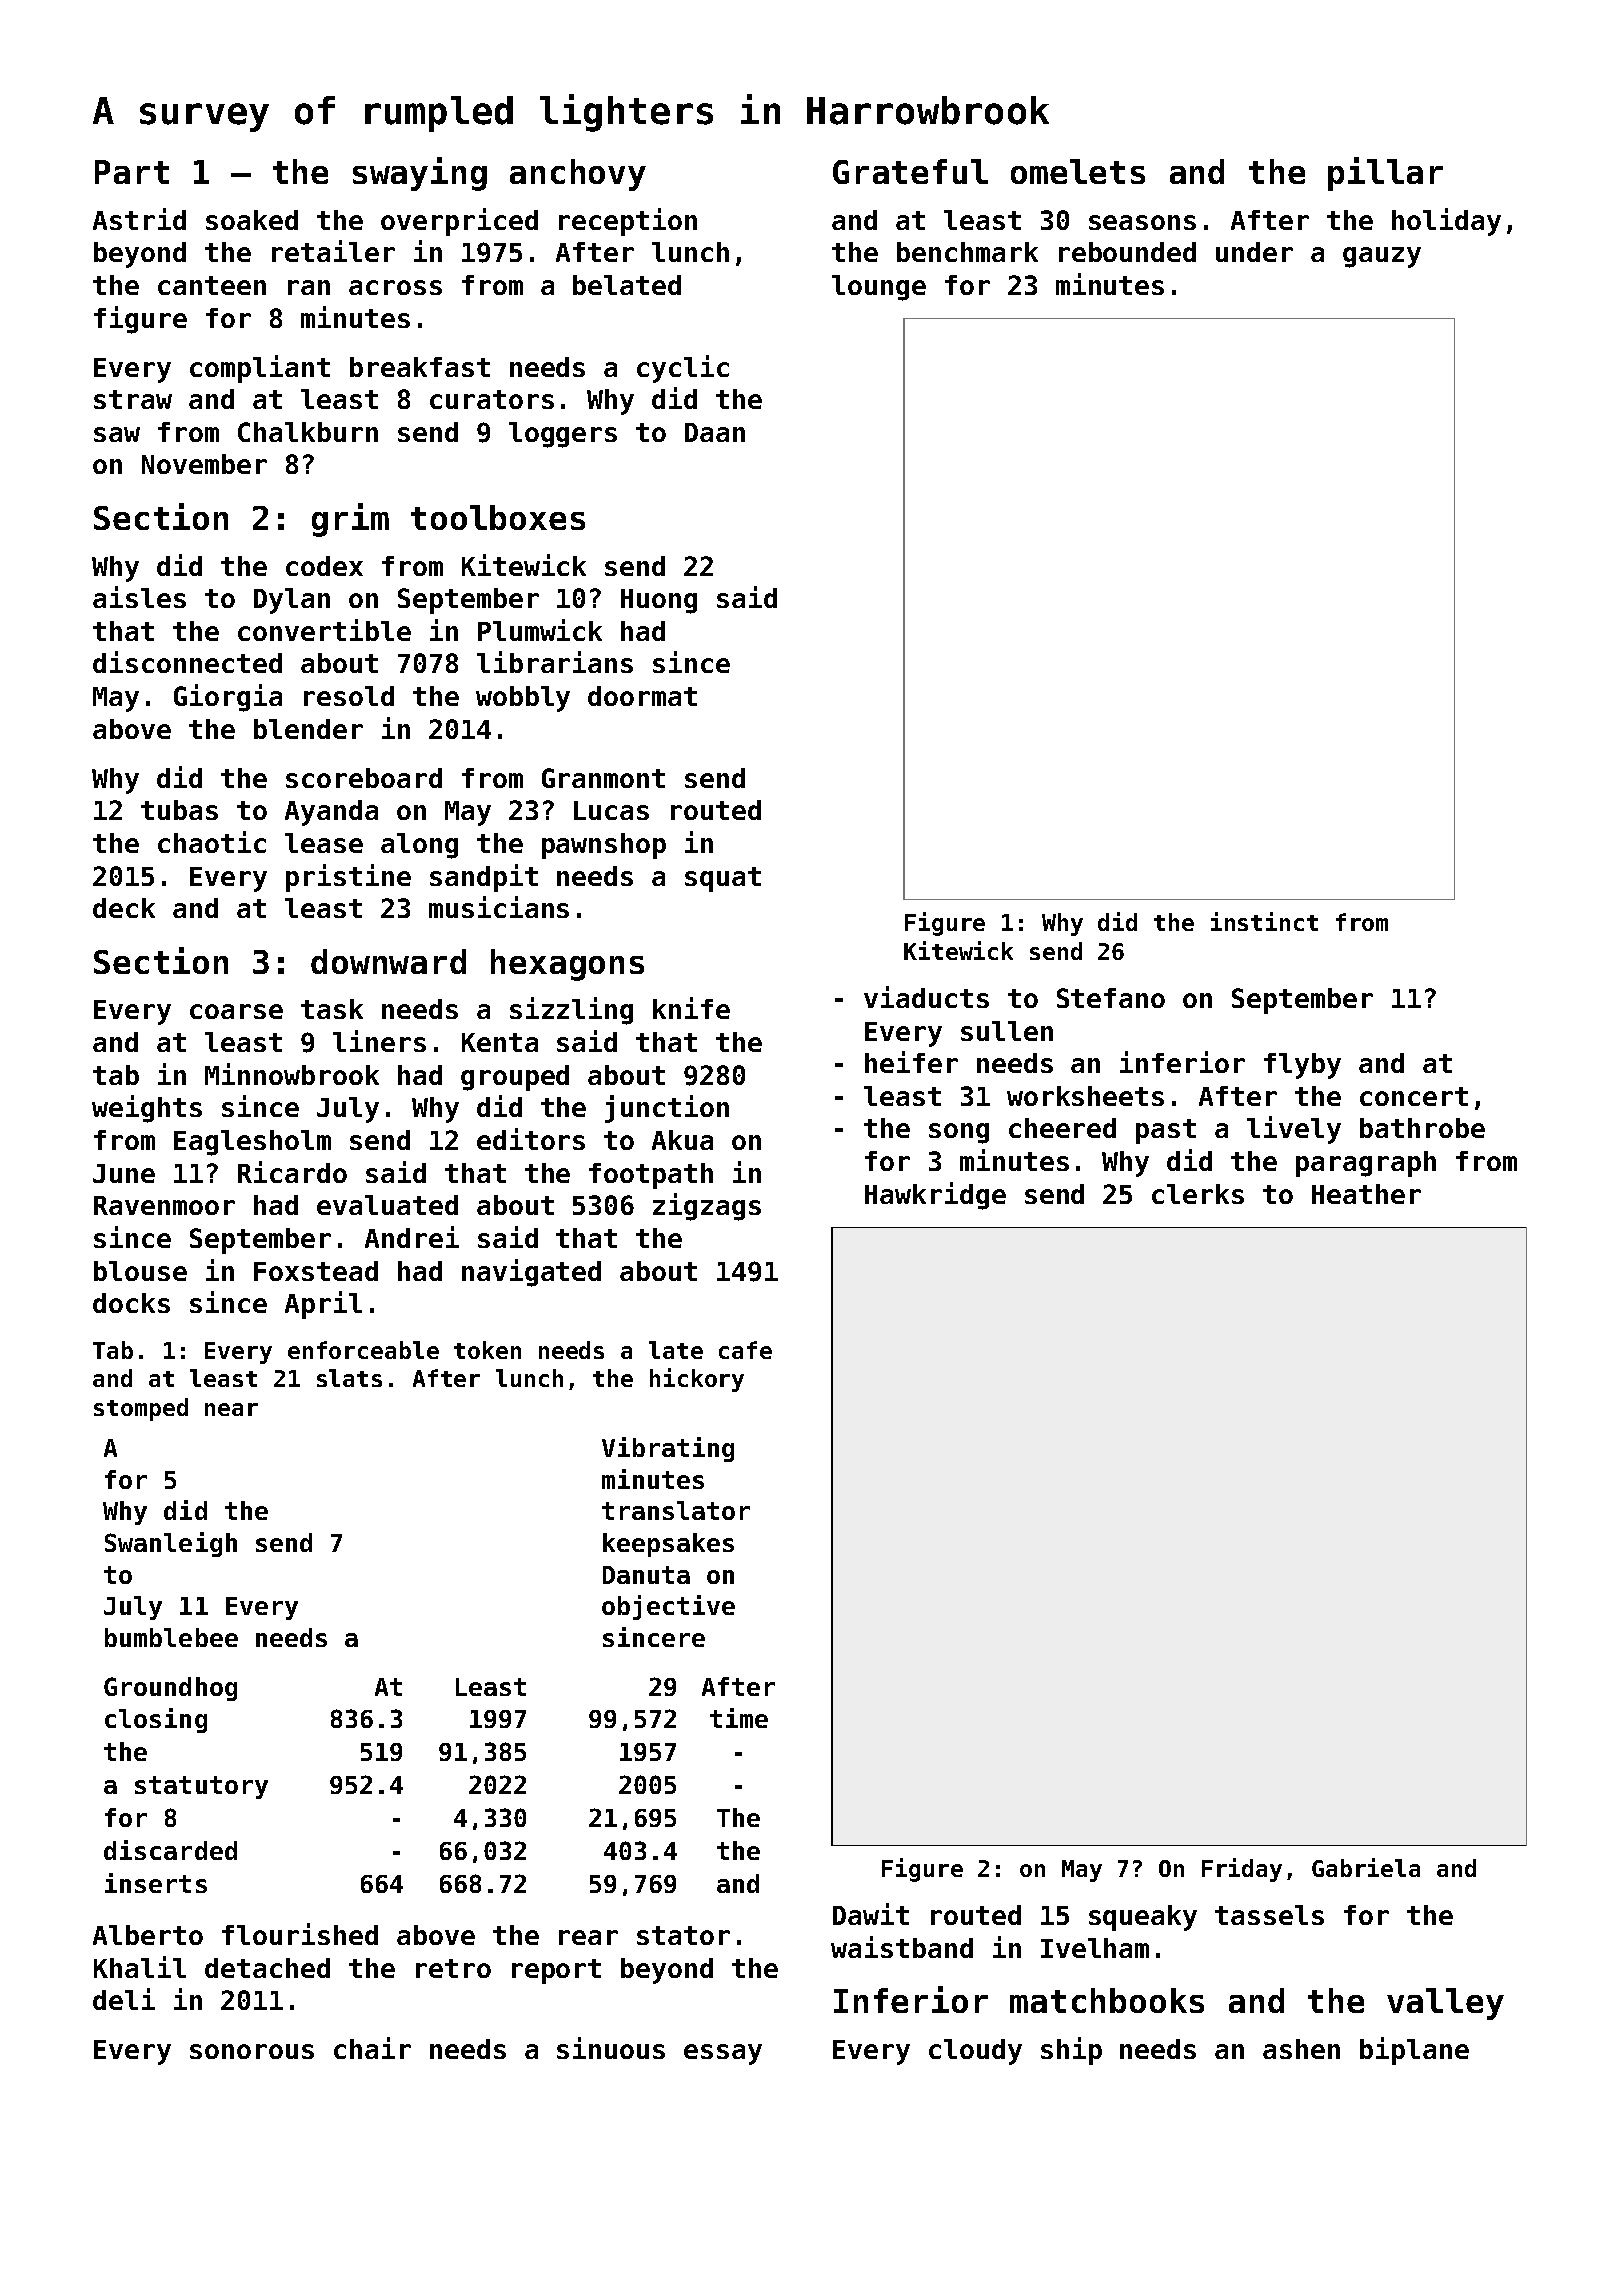 The width and height of the image is (1620, 2292). What do you see at coordinates (252, 220) in the image?
I see `soaked` at bounding box center [252, 220].
